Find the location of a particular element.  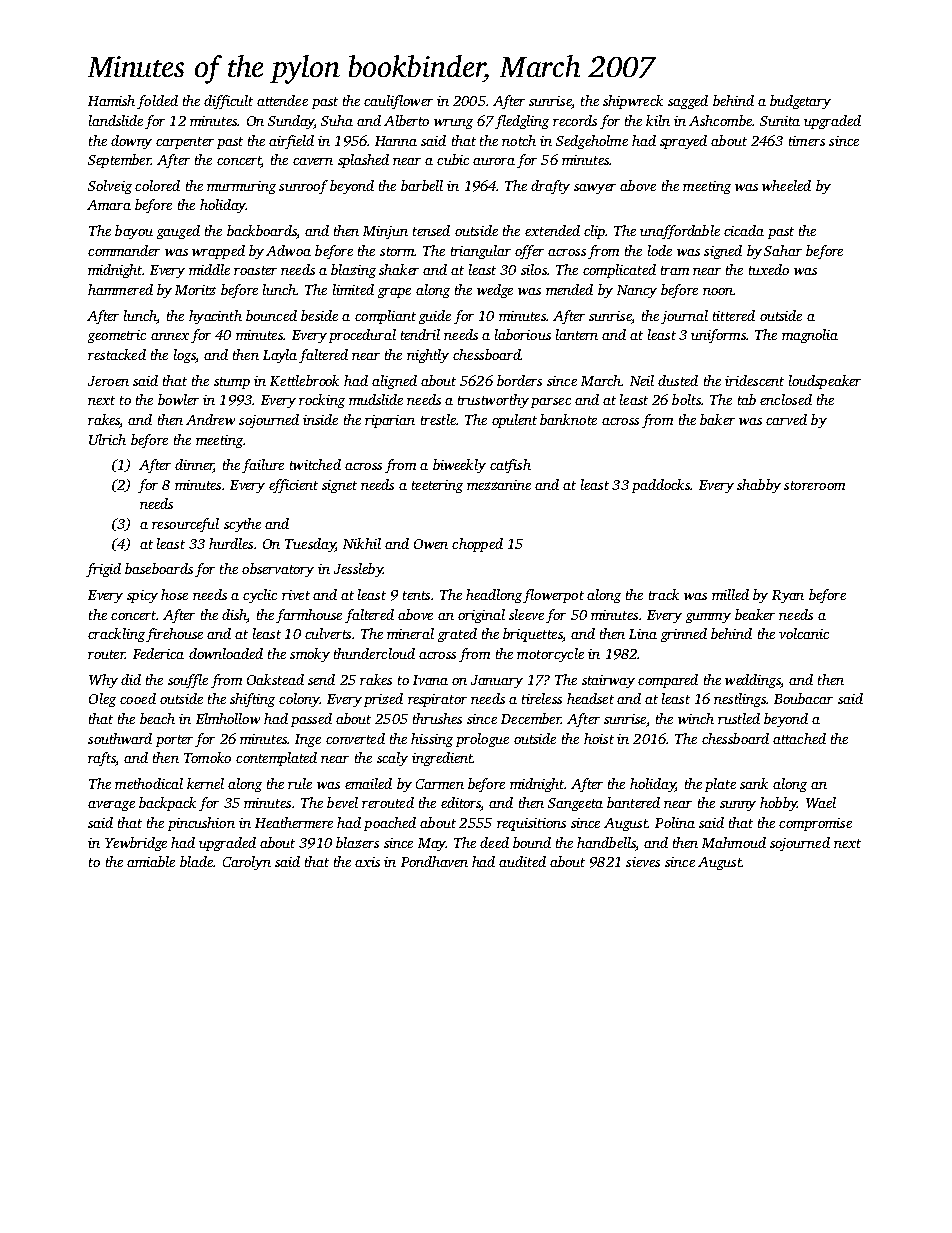

headset is located at coordinates (590, 698).
